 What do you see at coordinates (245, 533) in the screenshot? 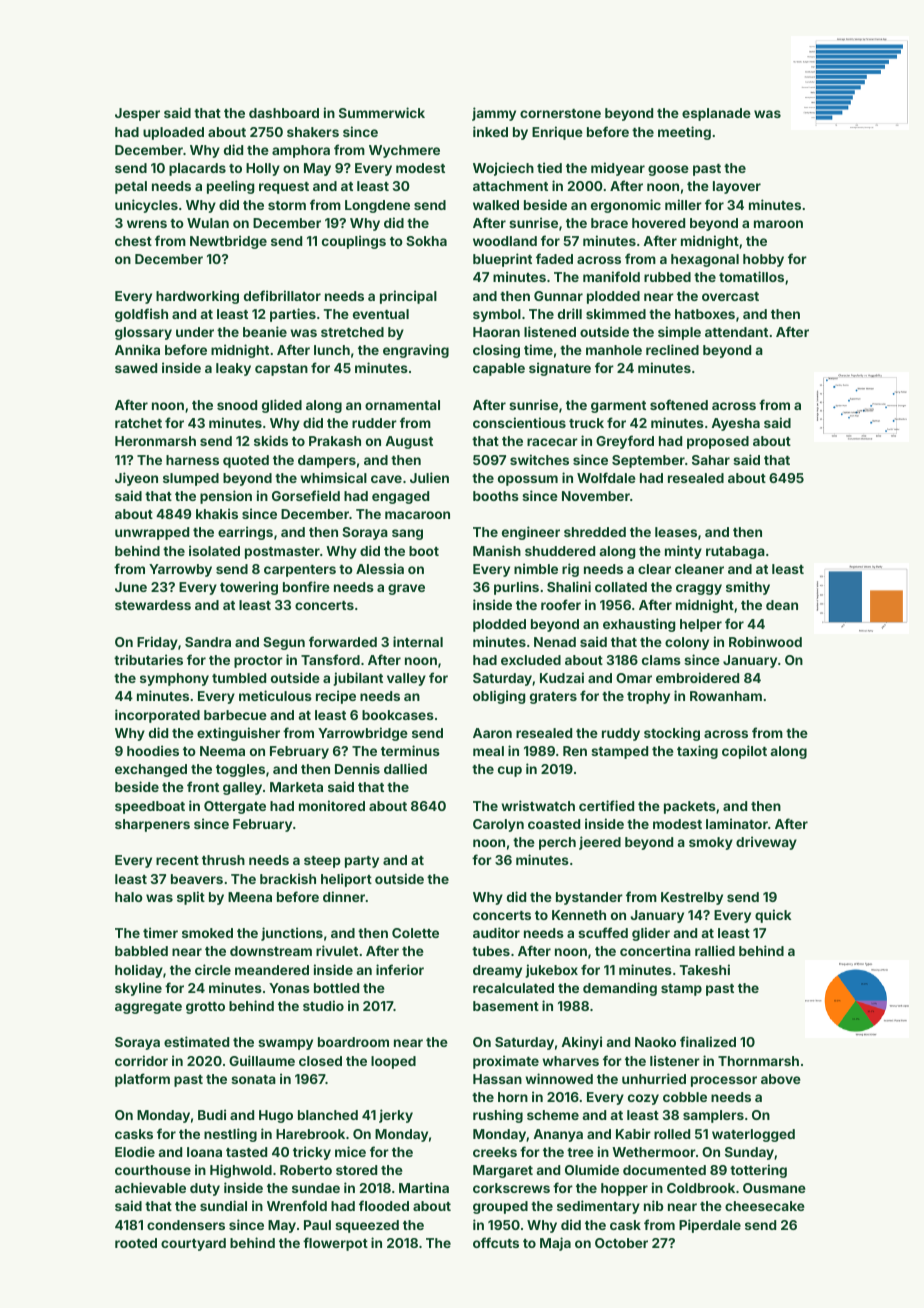
I see `earrings` at bounding box center [245, 533].
